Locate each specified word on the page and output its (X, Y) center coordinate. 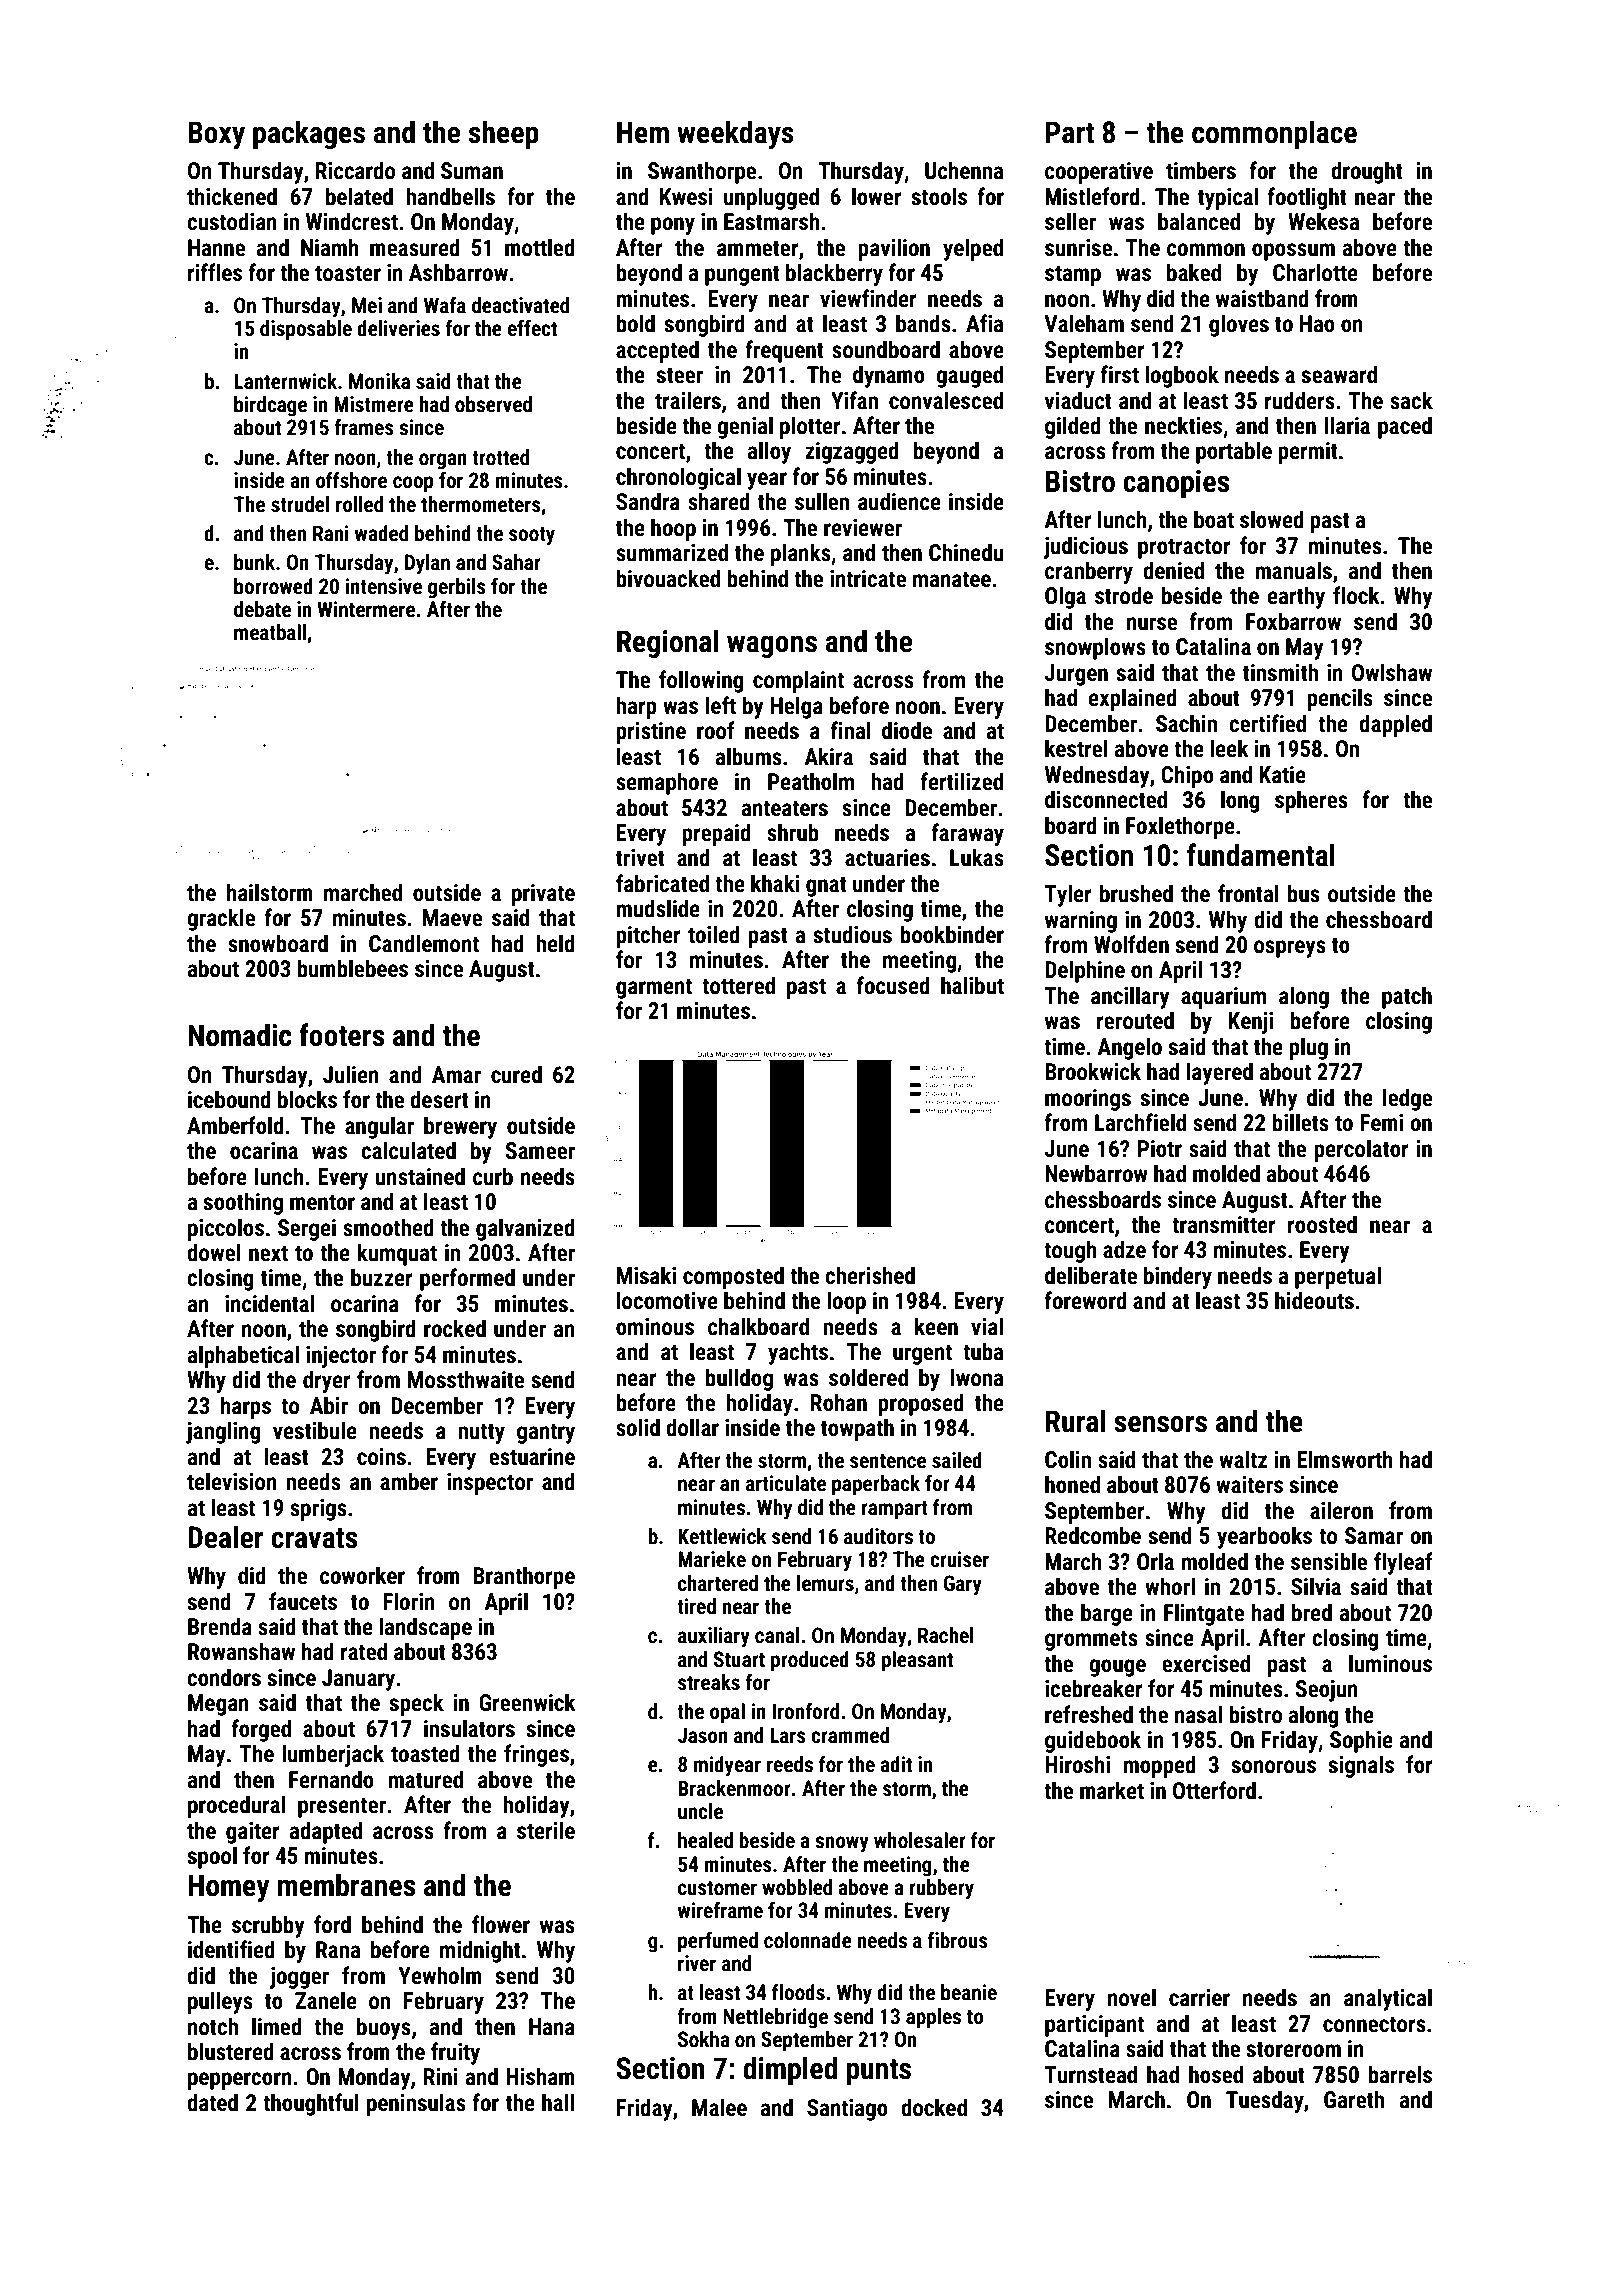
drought (1367, 172)
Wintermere (366, 609)
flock (1356, 595)
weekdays (735, 134)
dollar (692, 1427)
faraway (967, 834)
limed (277, 2026)
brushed (1136, 893)
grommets (1091, 1641)
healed (705, 1840)
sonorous (1273, 1767)
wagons (772, 647)
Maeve (452, 918)
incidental (270, 1303)
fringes (536, 1755)
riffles (215, 272)
